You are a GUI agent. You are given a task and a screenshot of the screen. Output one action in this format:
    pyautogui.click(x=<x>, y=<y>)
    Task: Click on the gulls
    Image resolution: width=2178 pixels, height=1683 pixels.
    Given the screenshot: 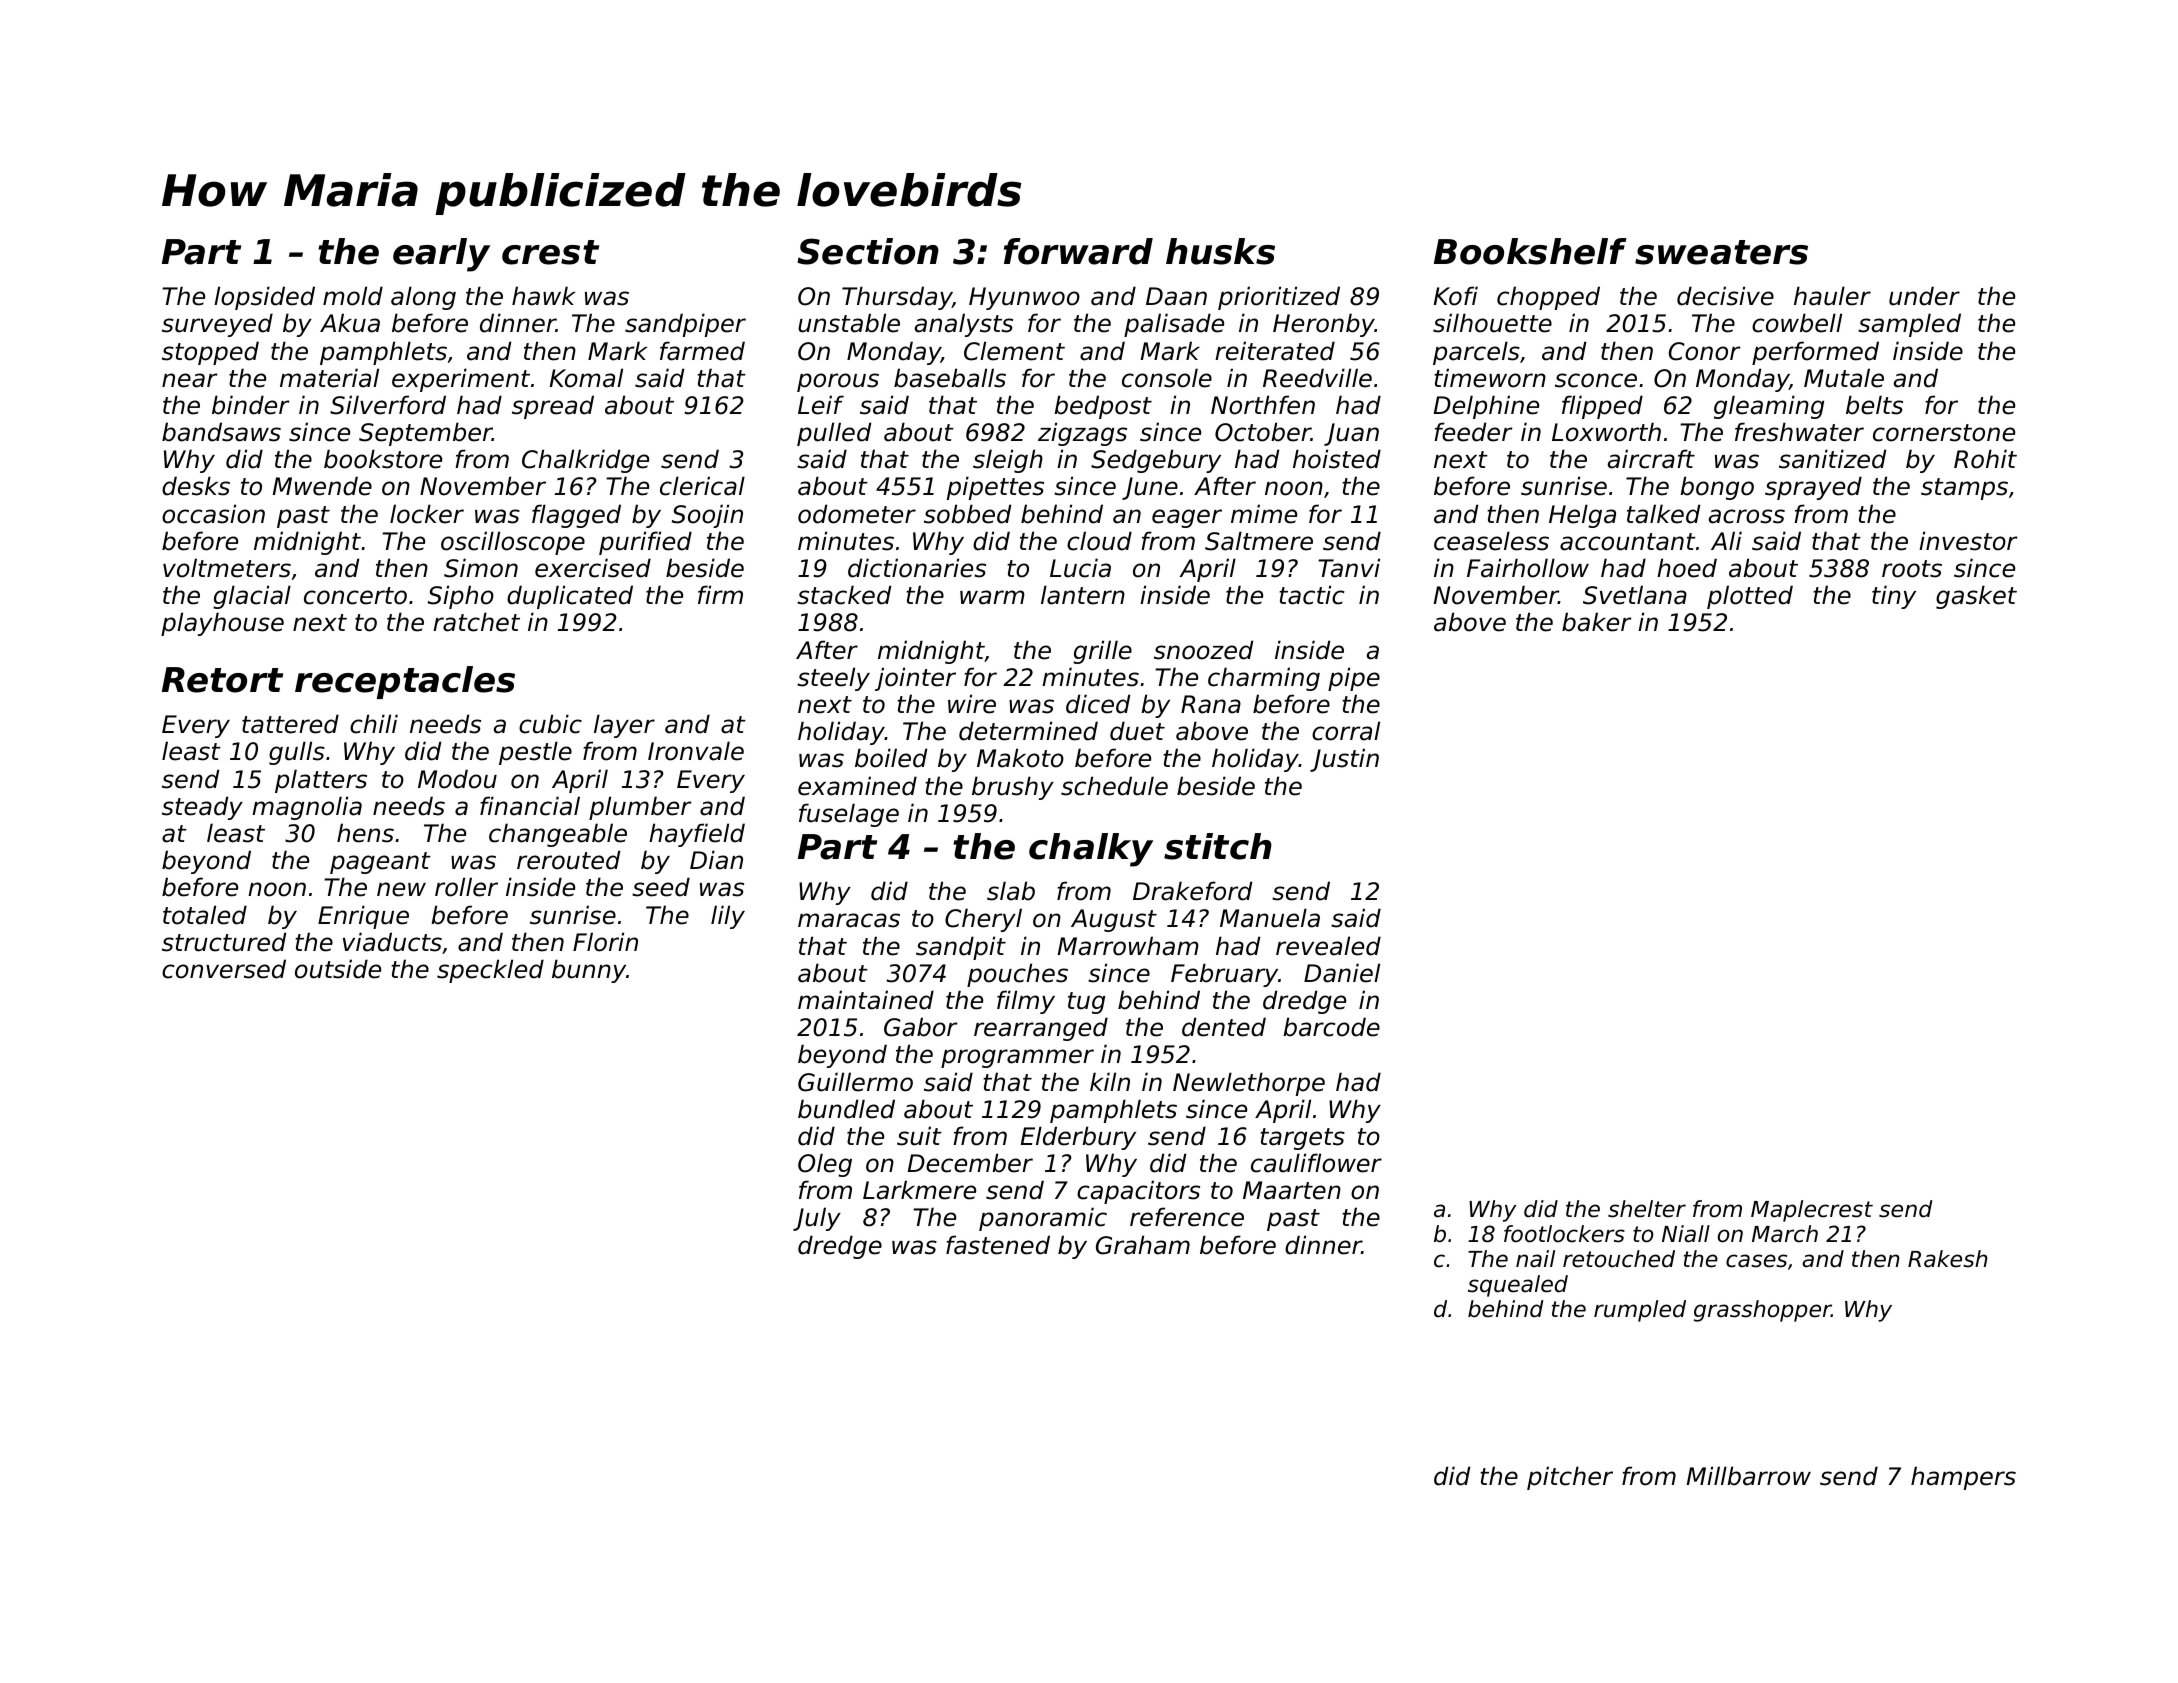 What is the action you would take?
    pyautogui.click(x=297, y=753)
